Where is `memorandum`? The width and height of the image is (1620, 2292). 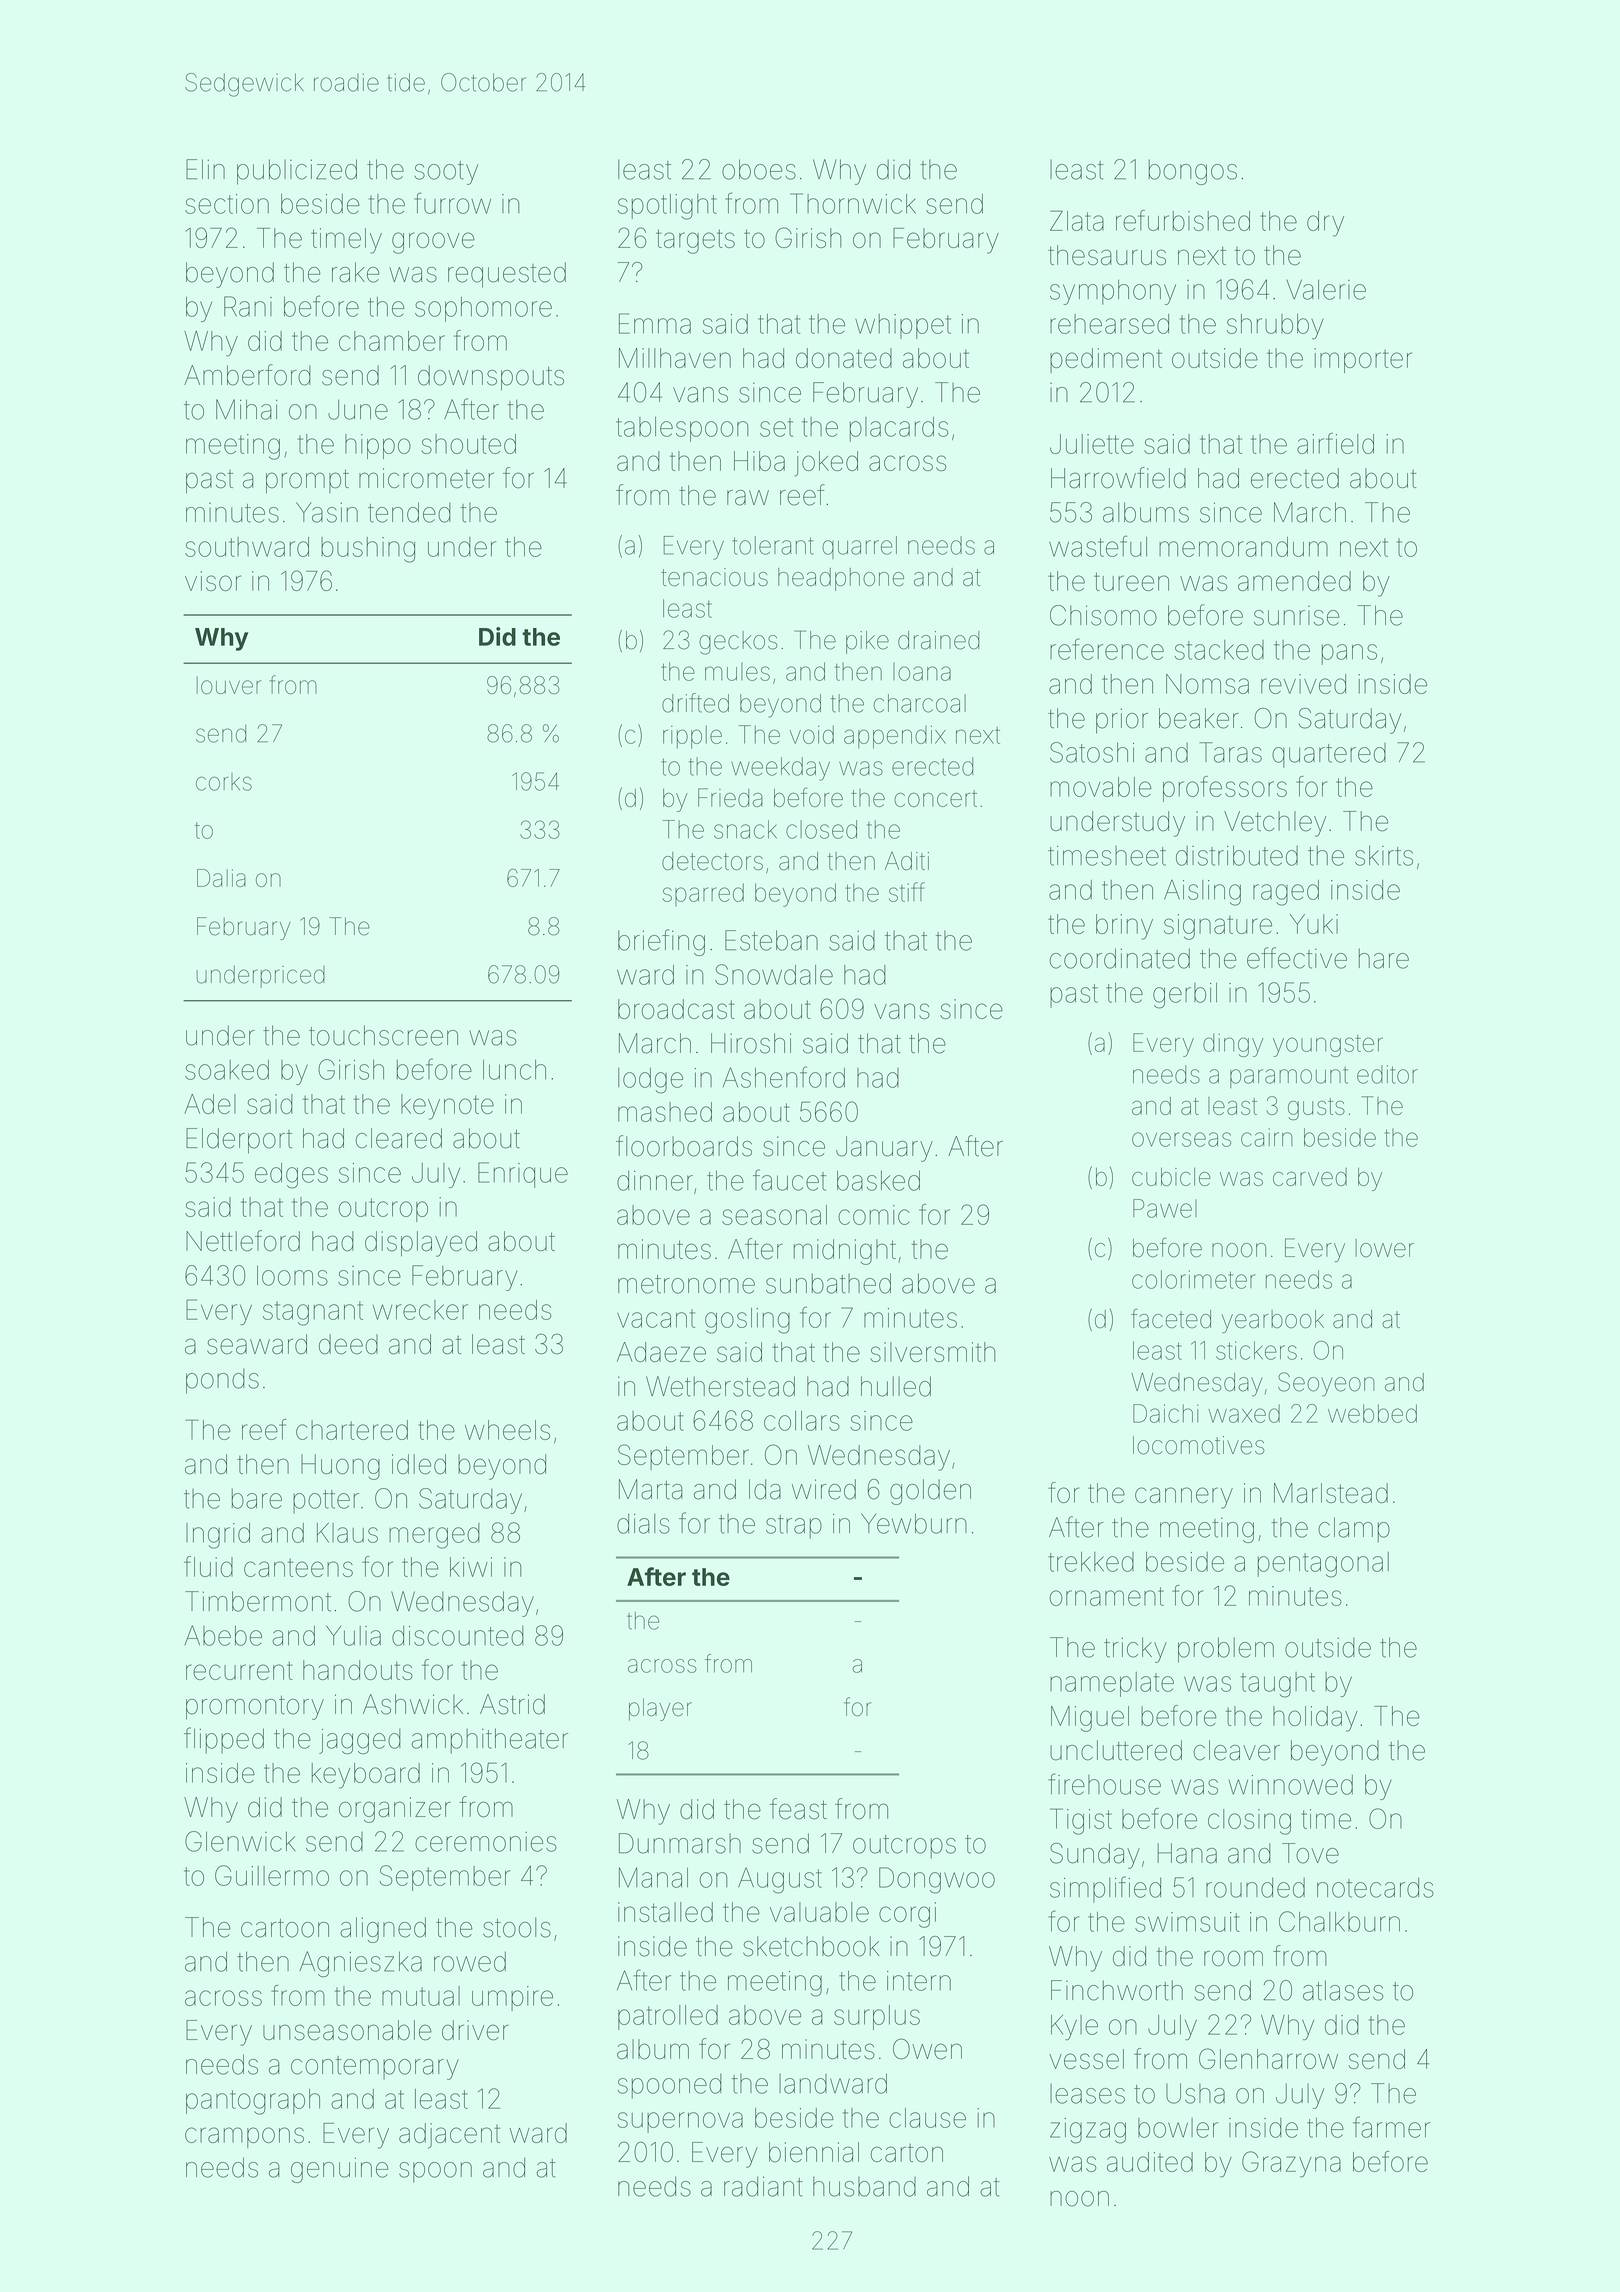
memorandum is located at coordinates (1243, 547).
